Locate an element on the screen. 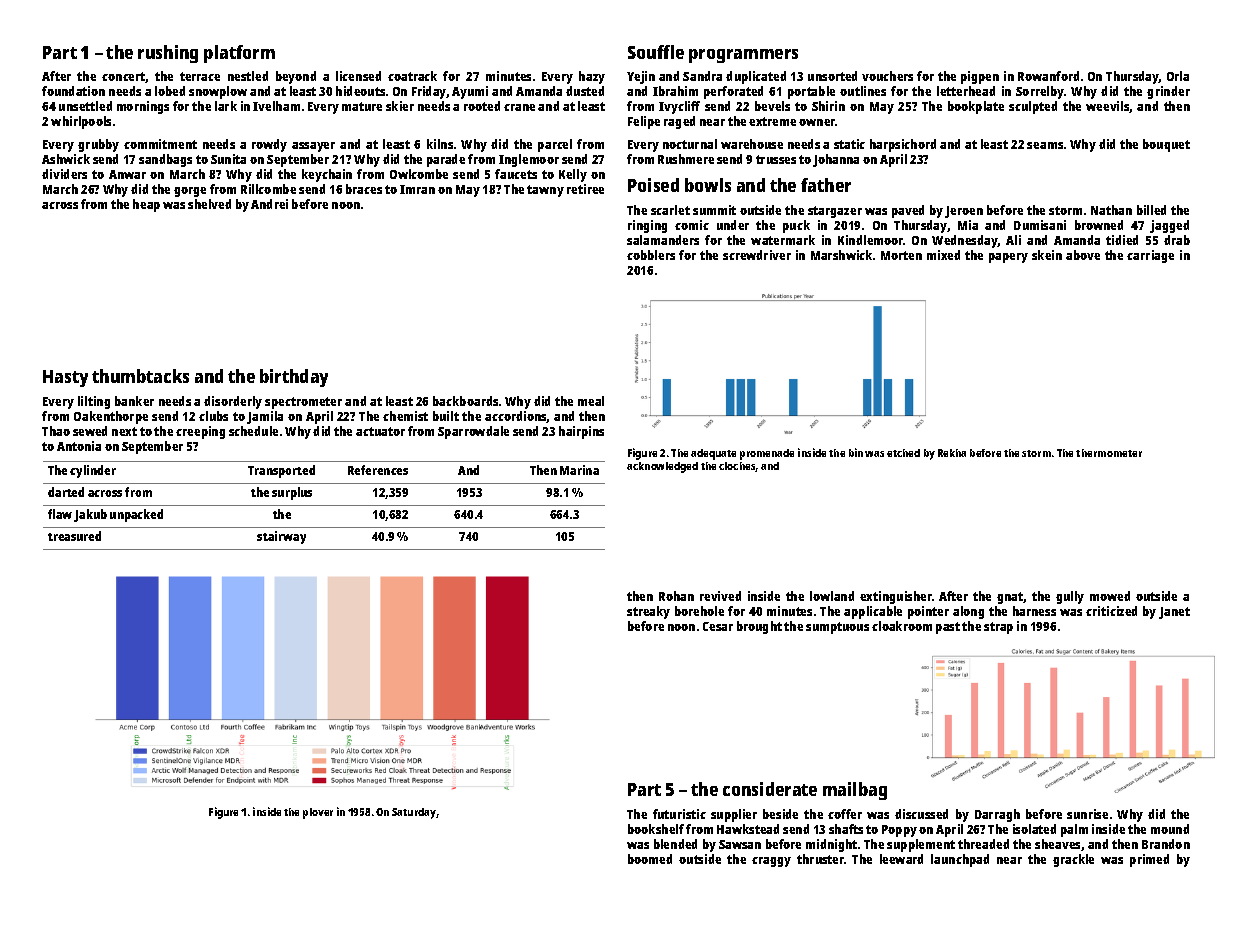  strap is located at coordinates (998, 628).
